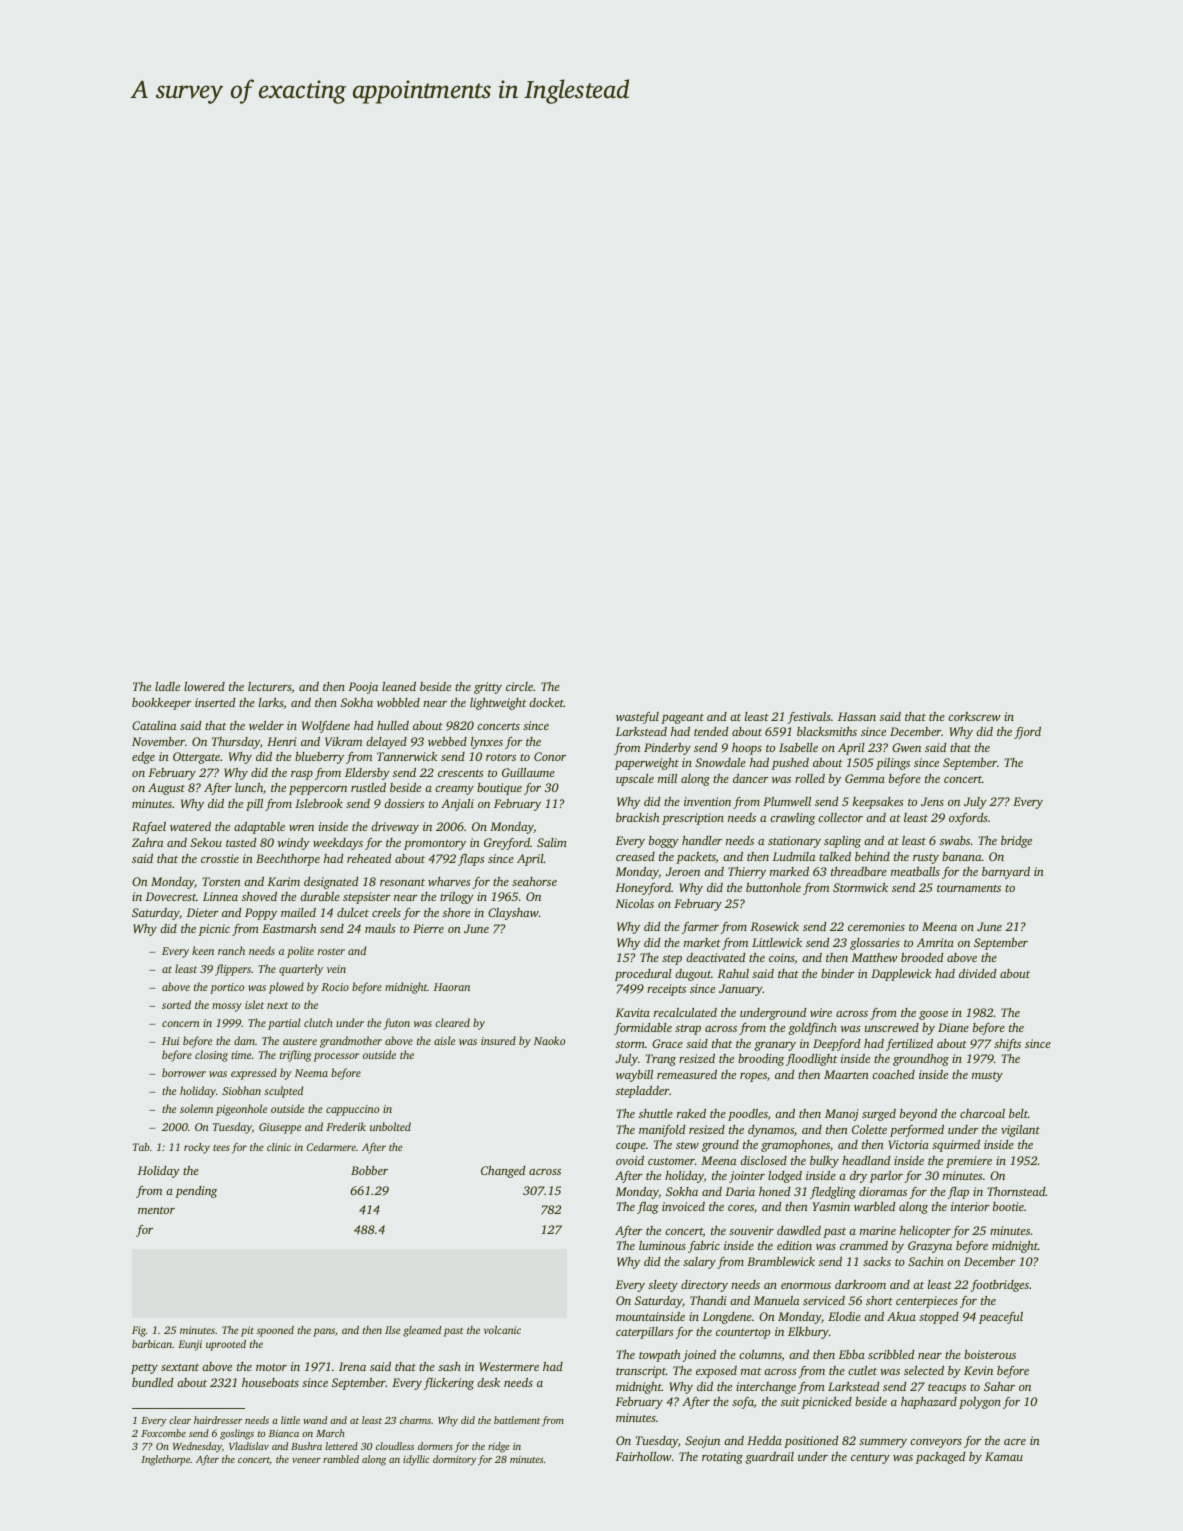 The width and height of the document is (1183, 1531). What do you see at coordinates (236, 743) in the document?
I see `Thursday` at bounding box center [236, 743].
